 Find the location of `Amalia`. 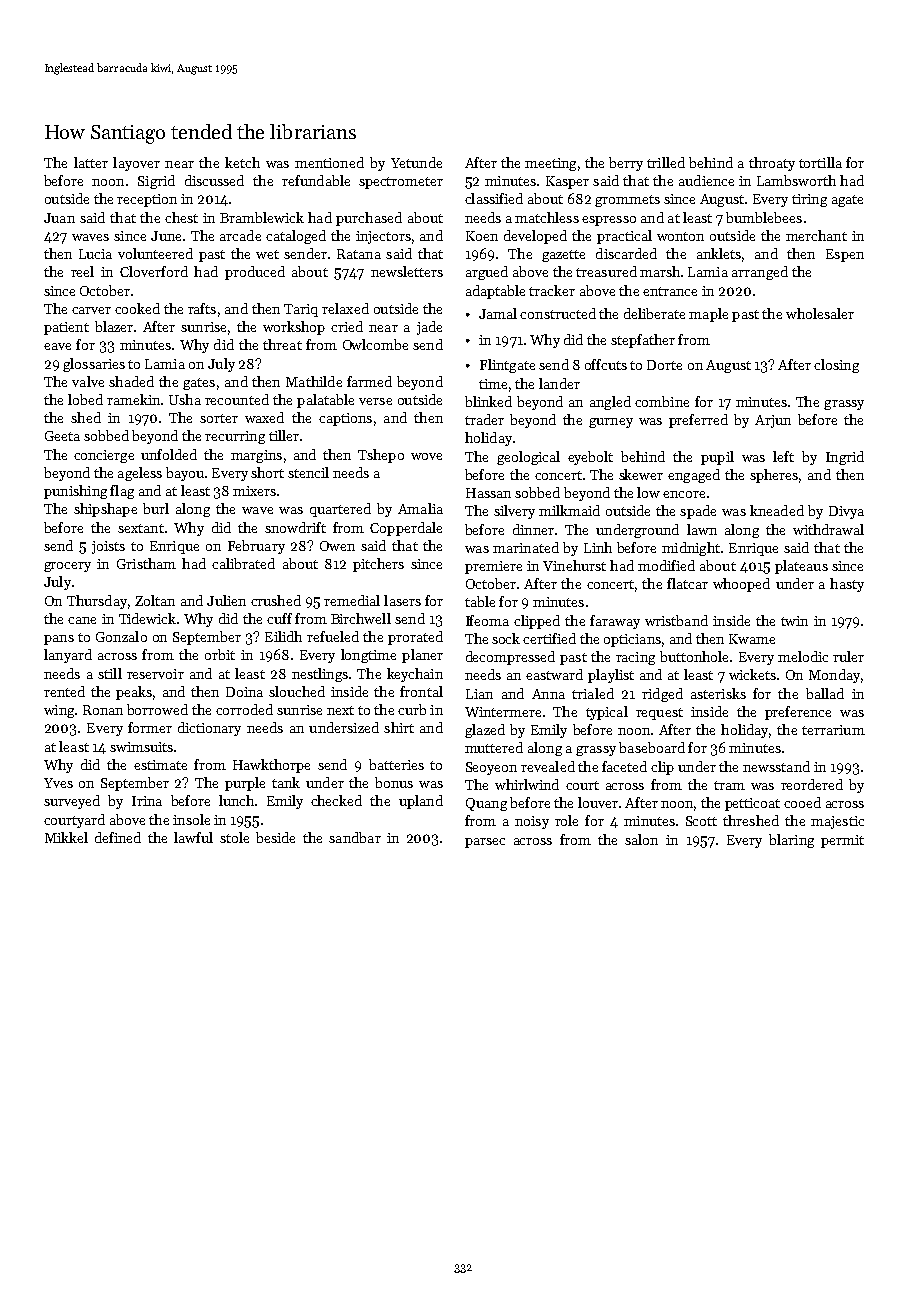

Amalia is located at coordinates (420, 508).
